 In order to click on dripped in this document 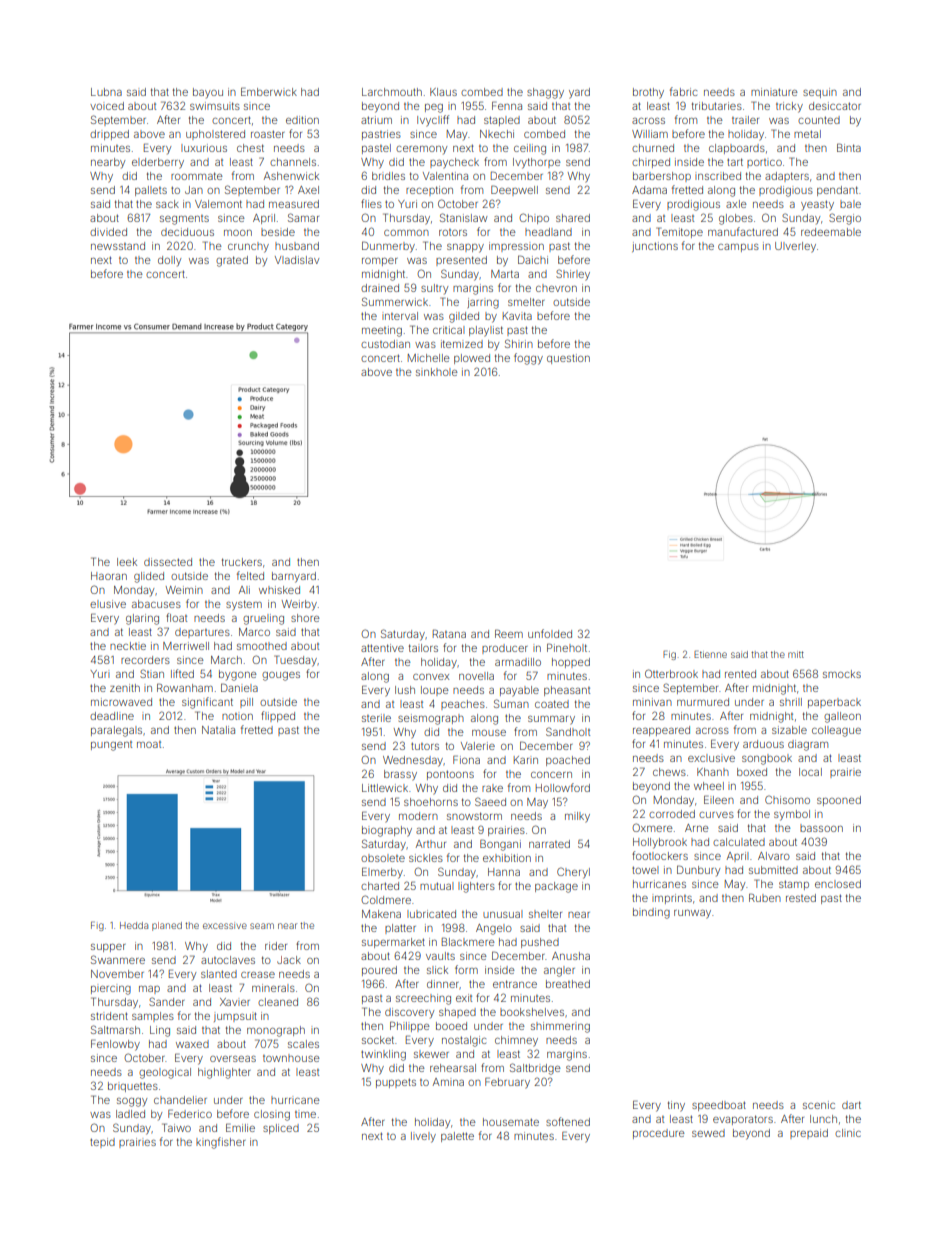, I will do `click(109, 135)`.
